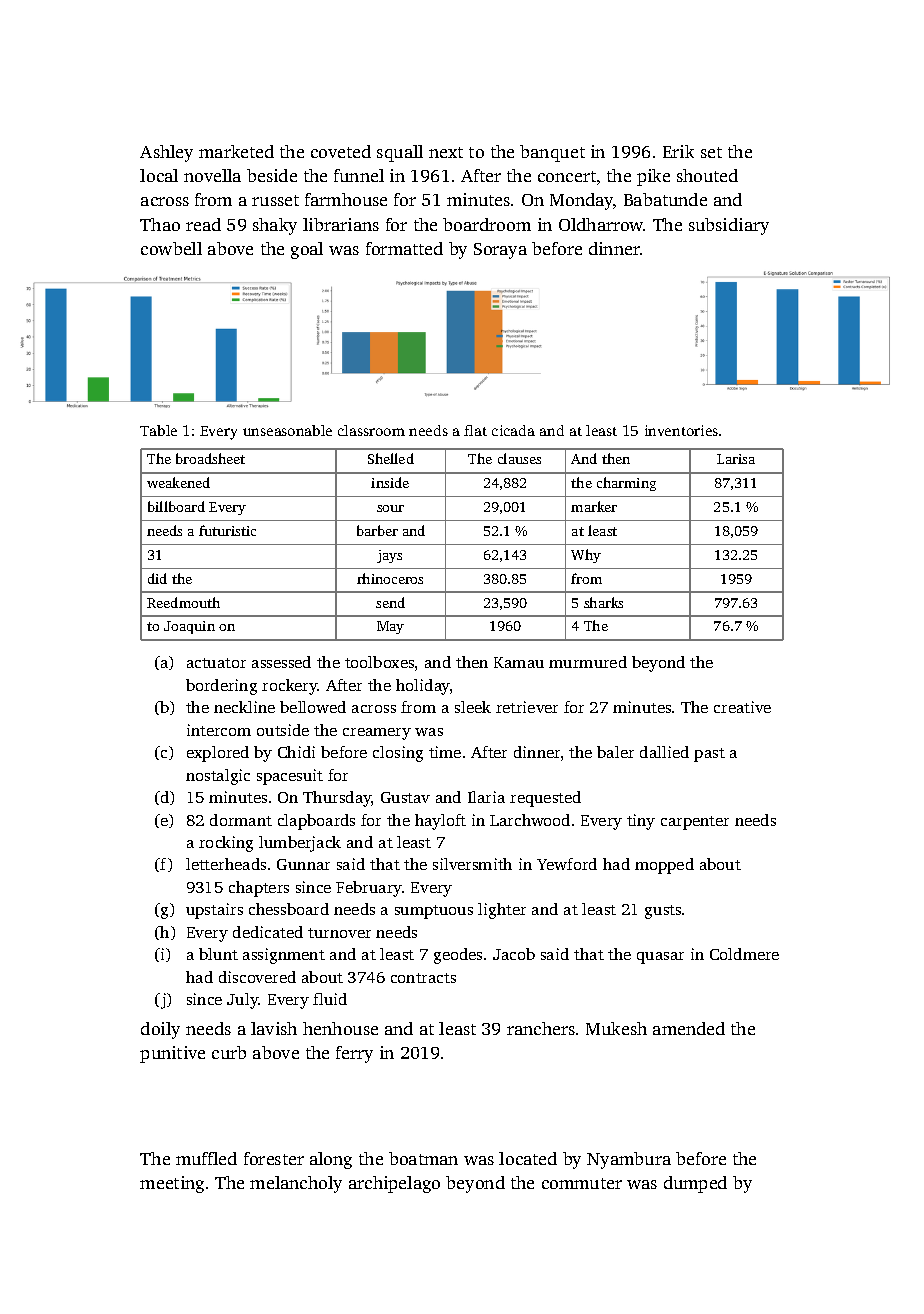 The width and height of the screenshot is (924, 1314). Describe the element at coordinates (171, 248) in the screenshot. I see `cowbell` at that location.
